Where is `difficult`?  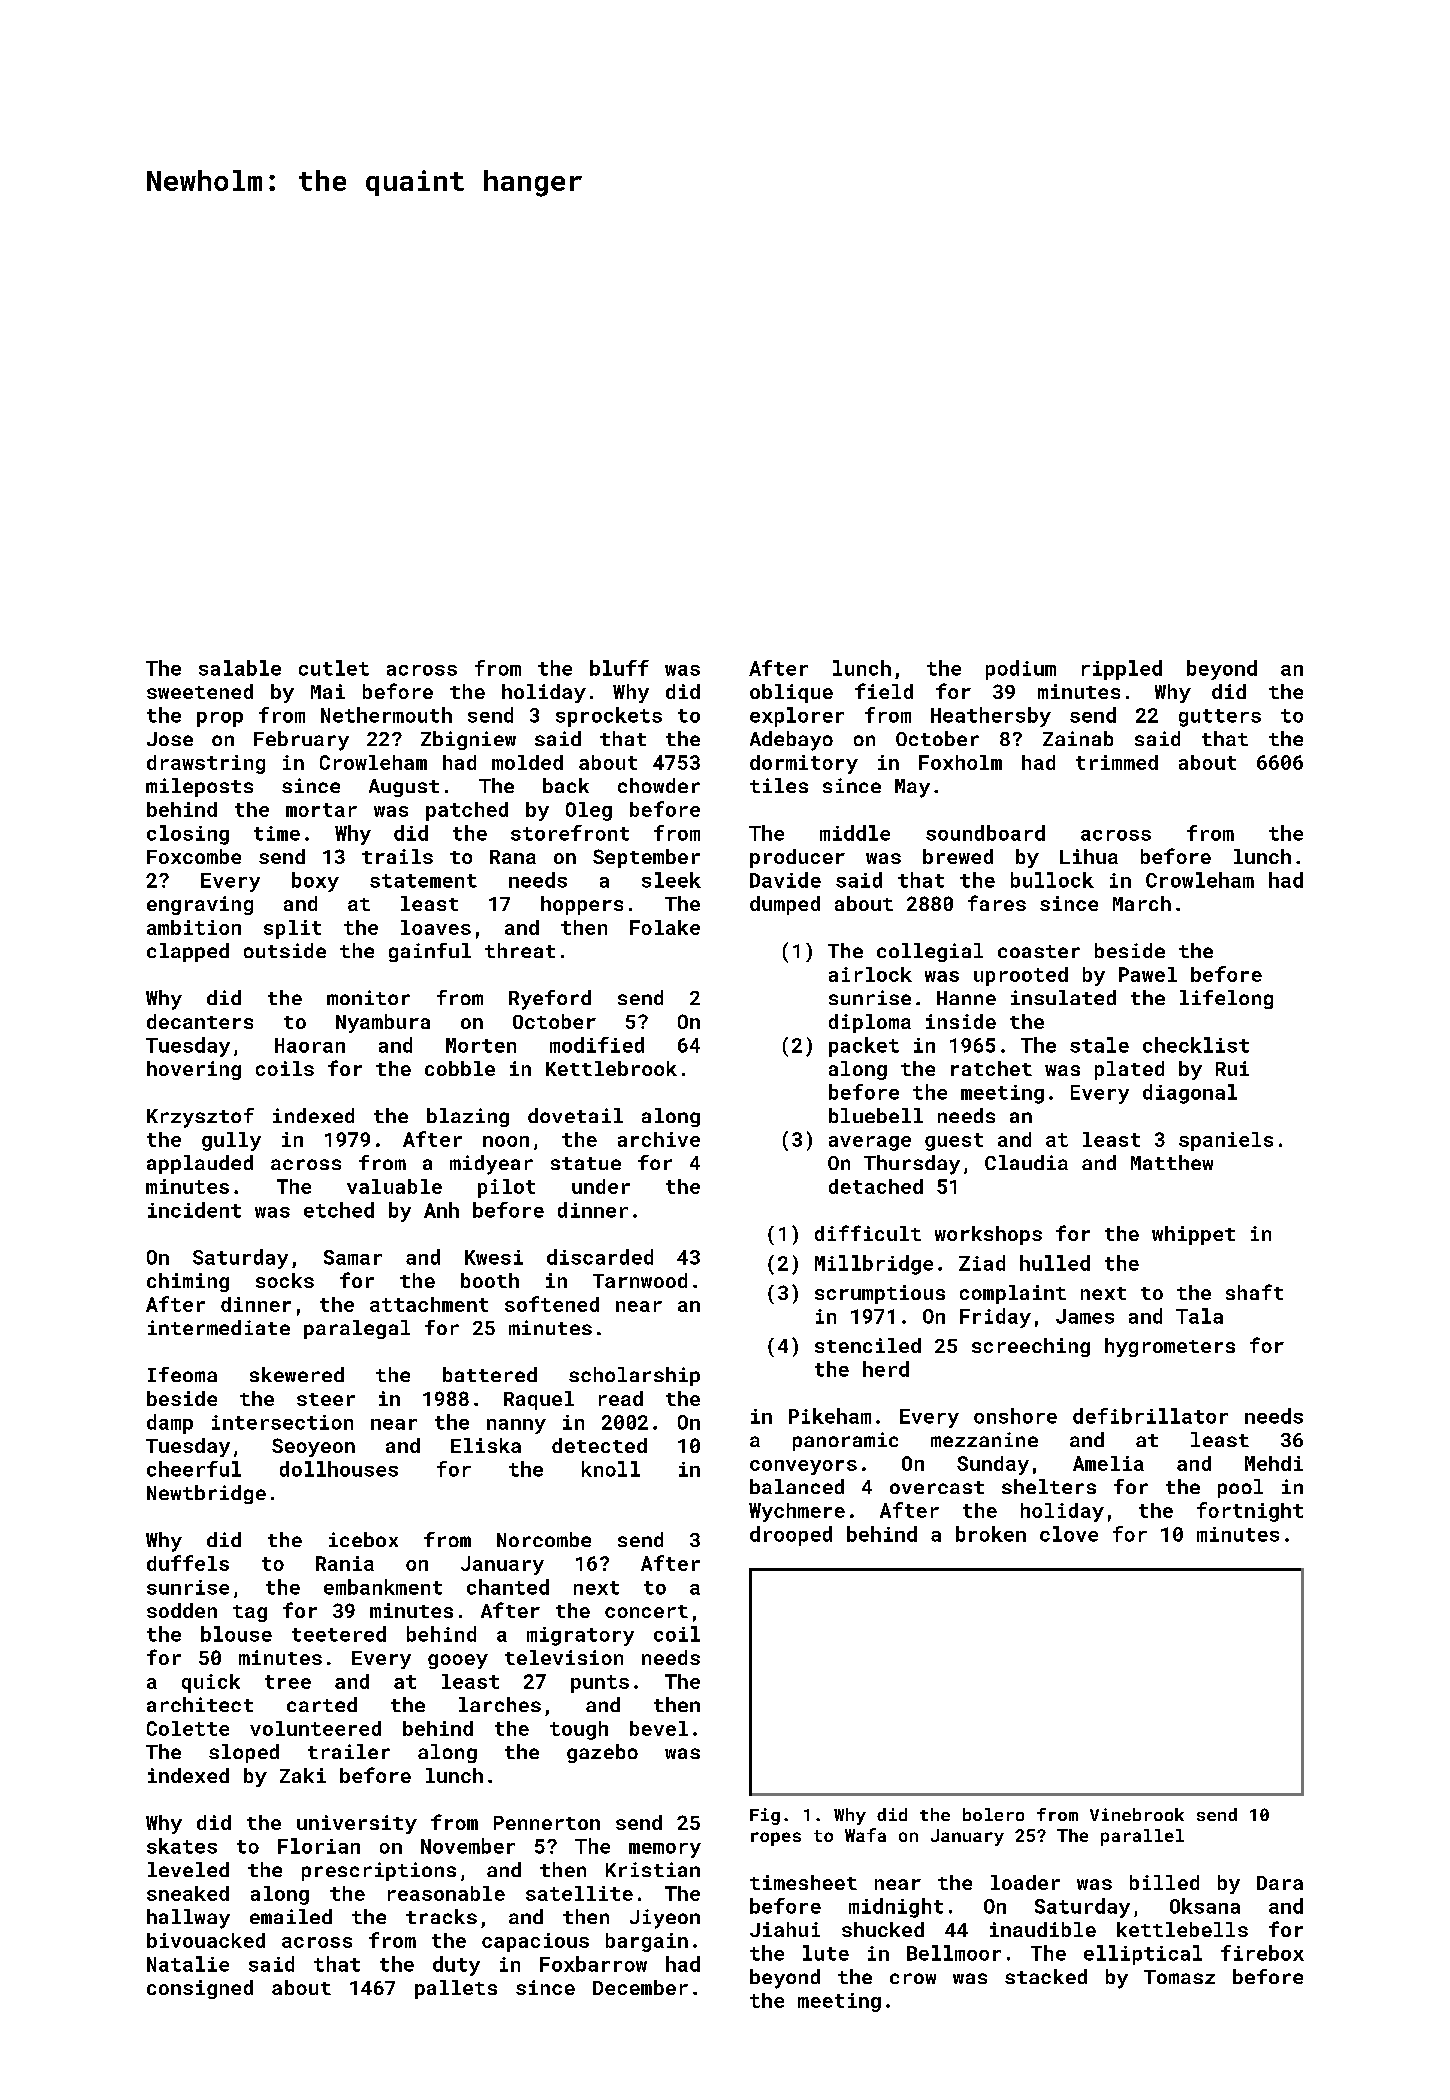 difficult is located at coordinates (868, 1233).
